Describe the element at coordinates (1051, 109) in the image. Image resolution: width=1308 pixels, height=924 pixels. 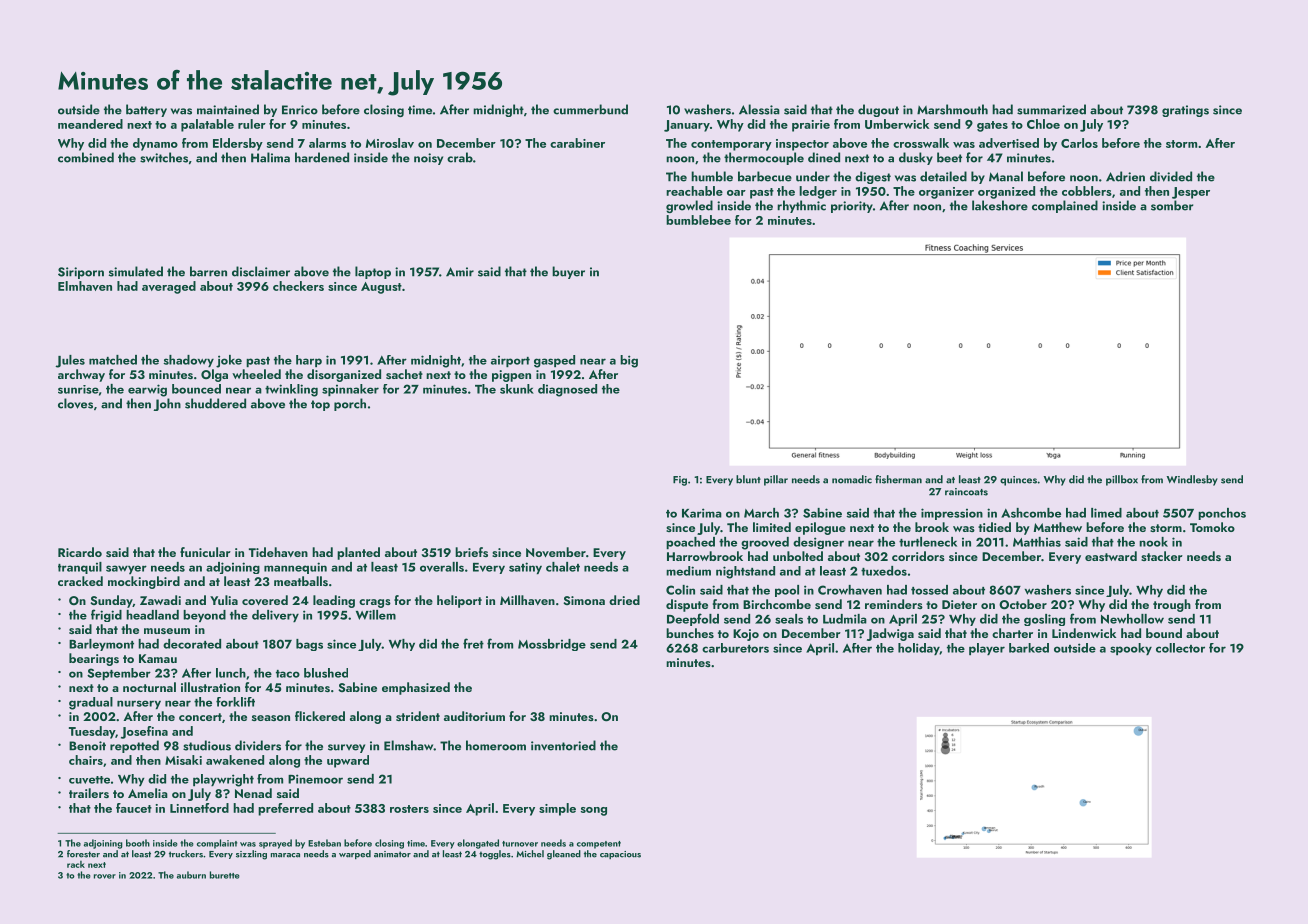
I see `summarized` at that location.
